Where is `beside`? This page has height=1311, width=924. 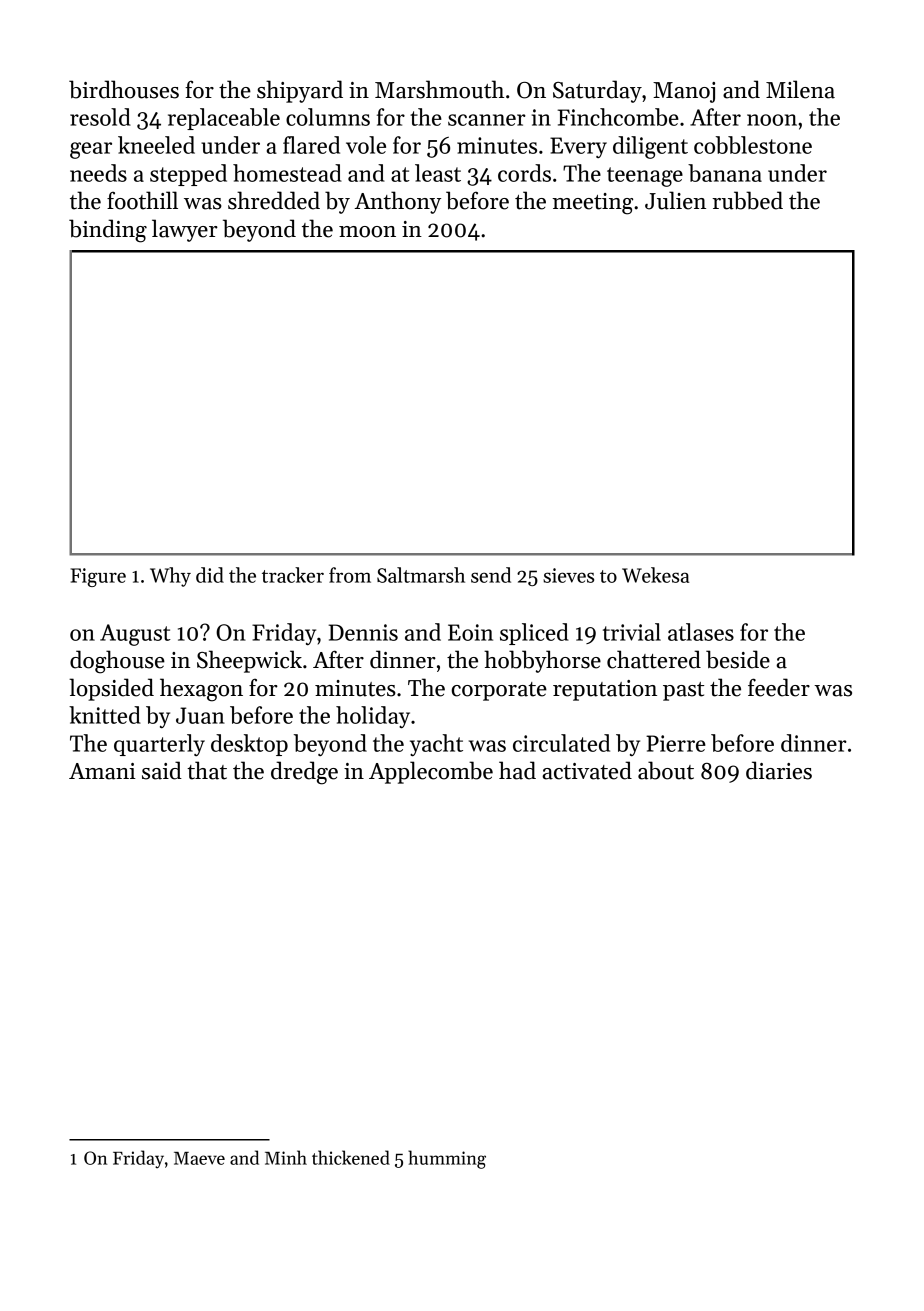 beside is located at coordinates (738, 659).
